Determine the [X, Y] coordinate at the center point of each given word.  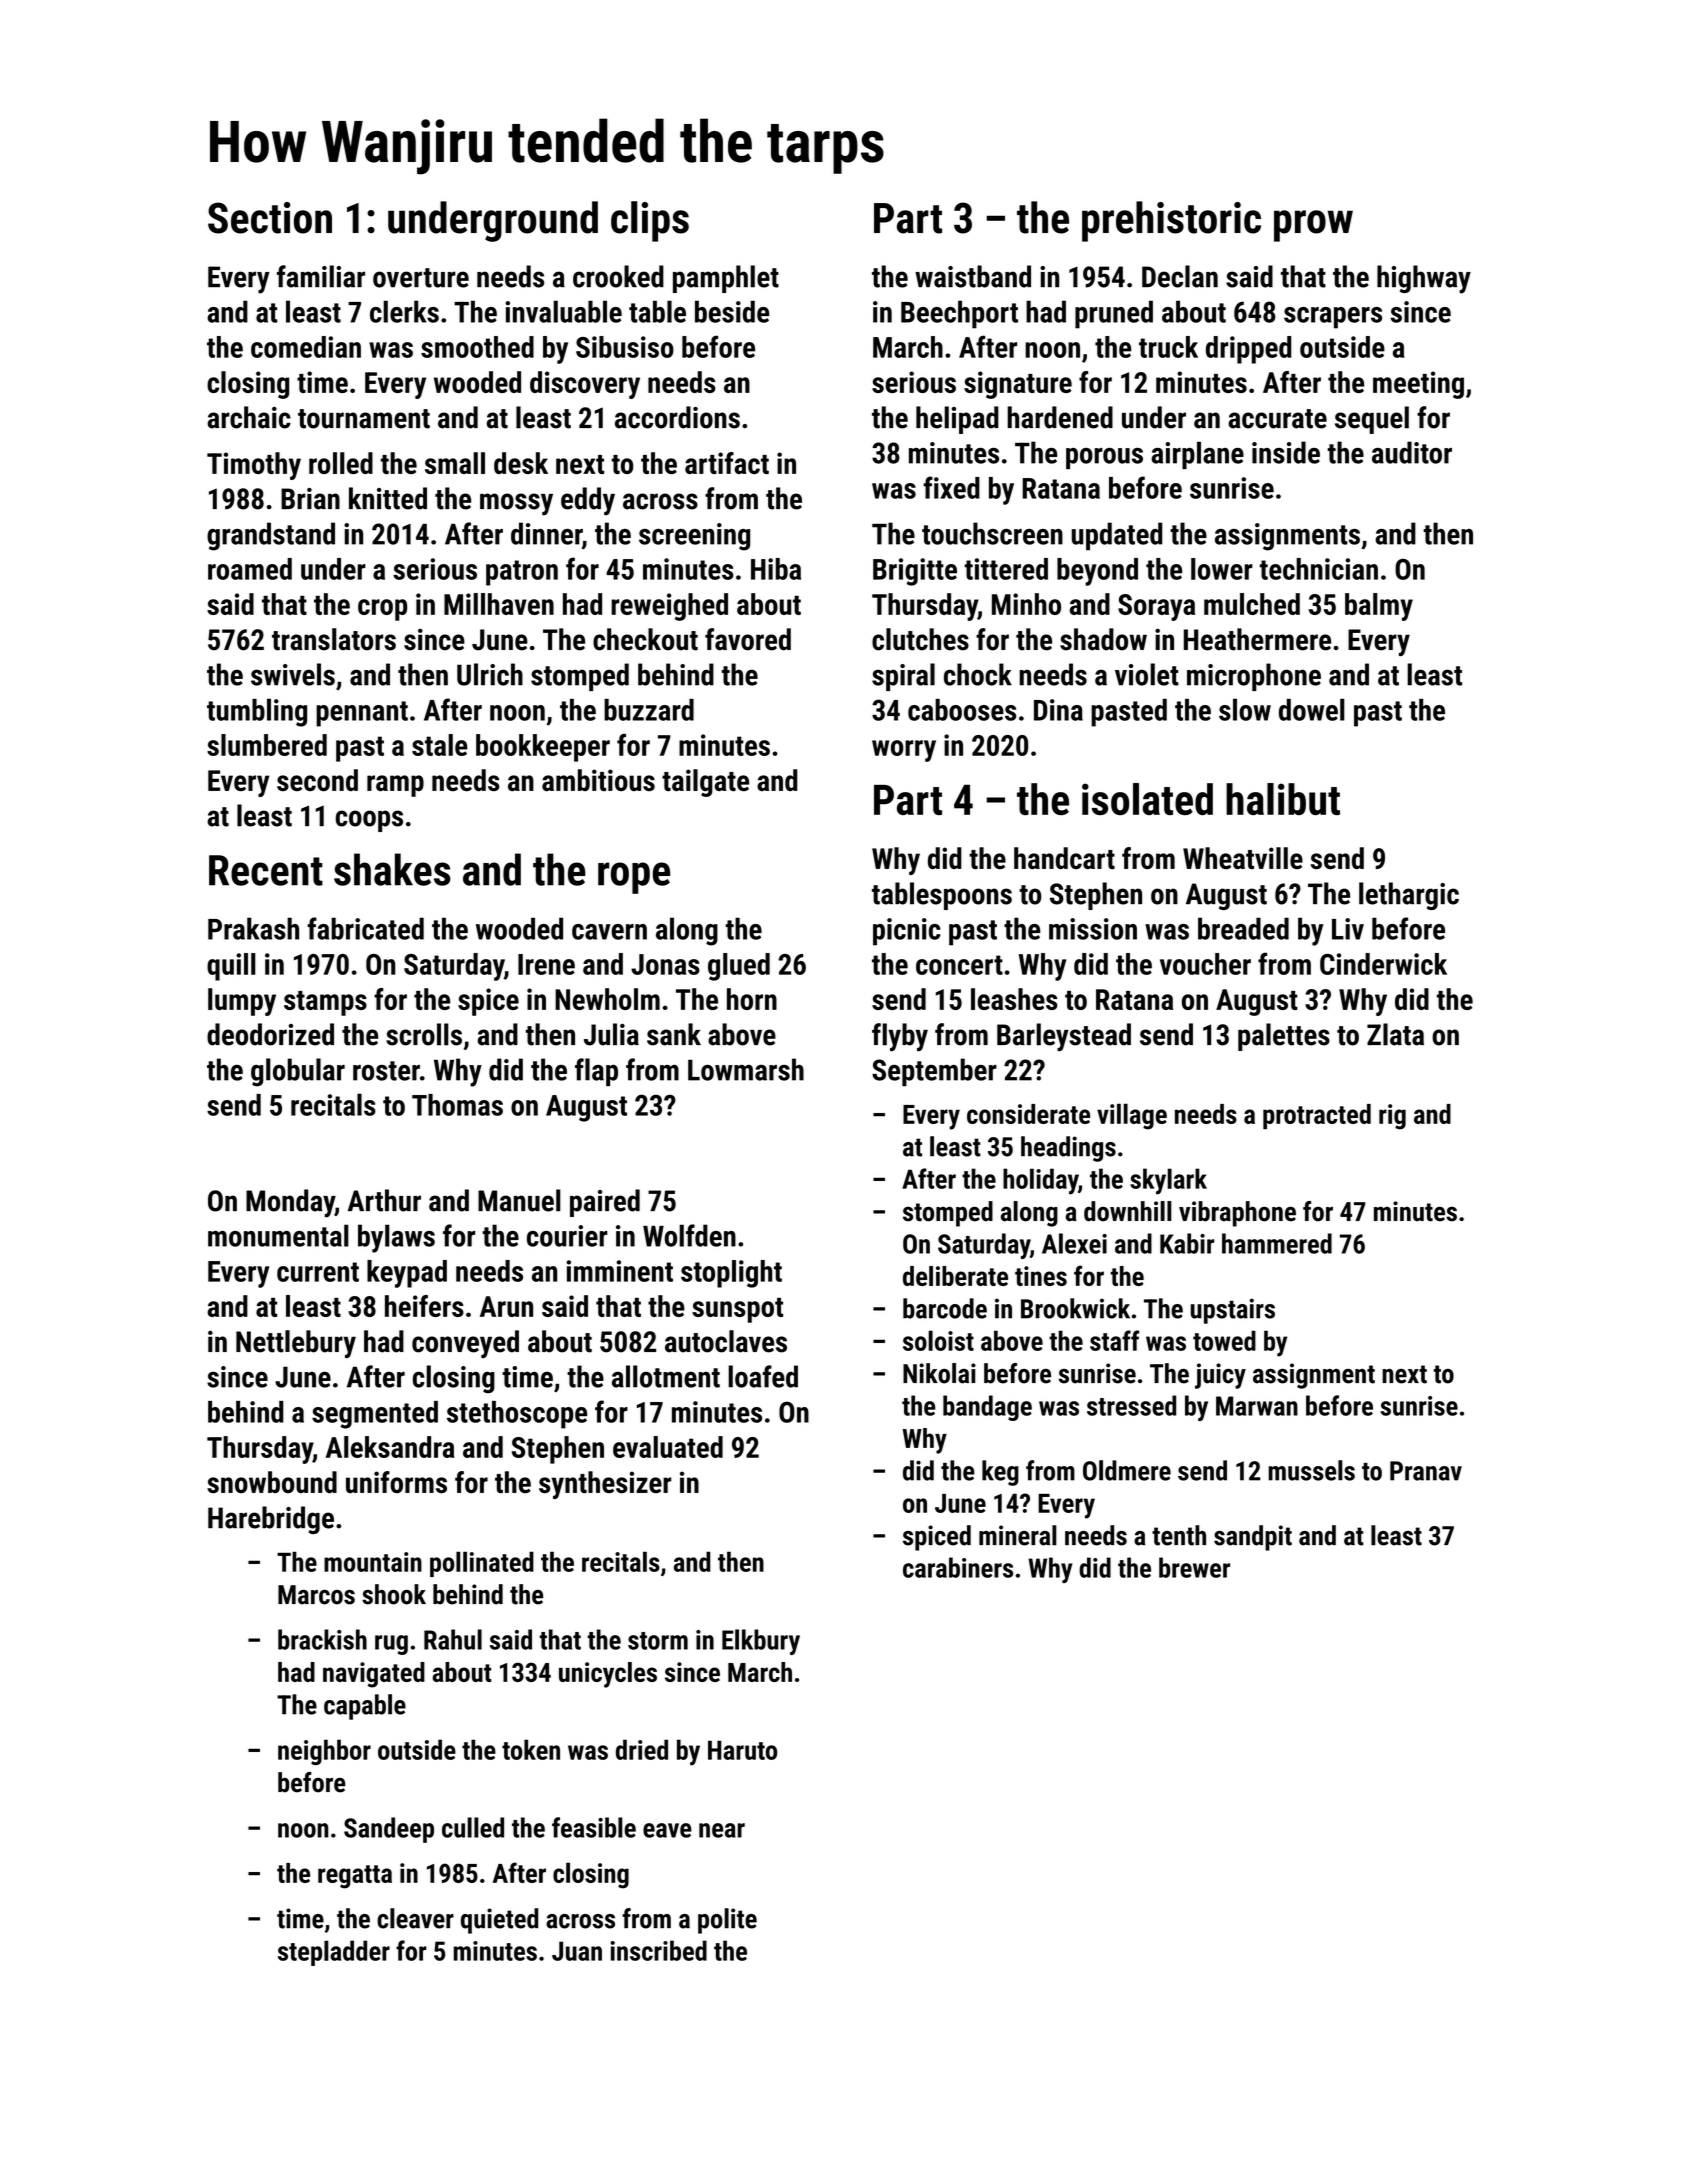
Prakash [253, 928]
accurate [1277, 419]
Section [270, 218]
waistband [973, 276]
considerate [1028, 1114]
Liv [1348, 929]
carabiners [958, 1567]
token [531, 1749]
